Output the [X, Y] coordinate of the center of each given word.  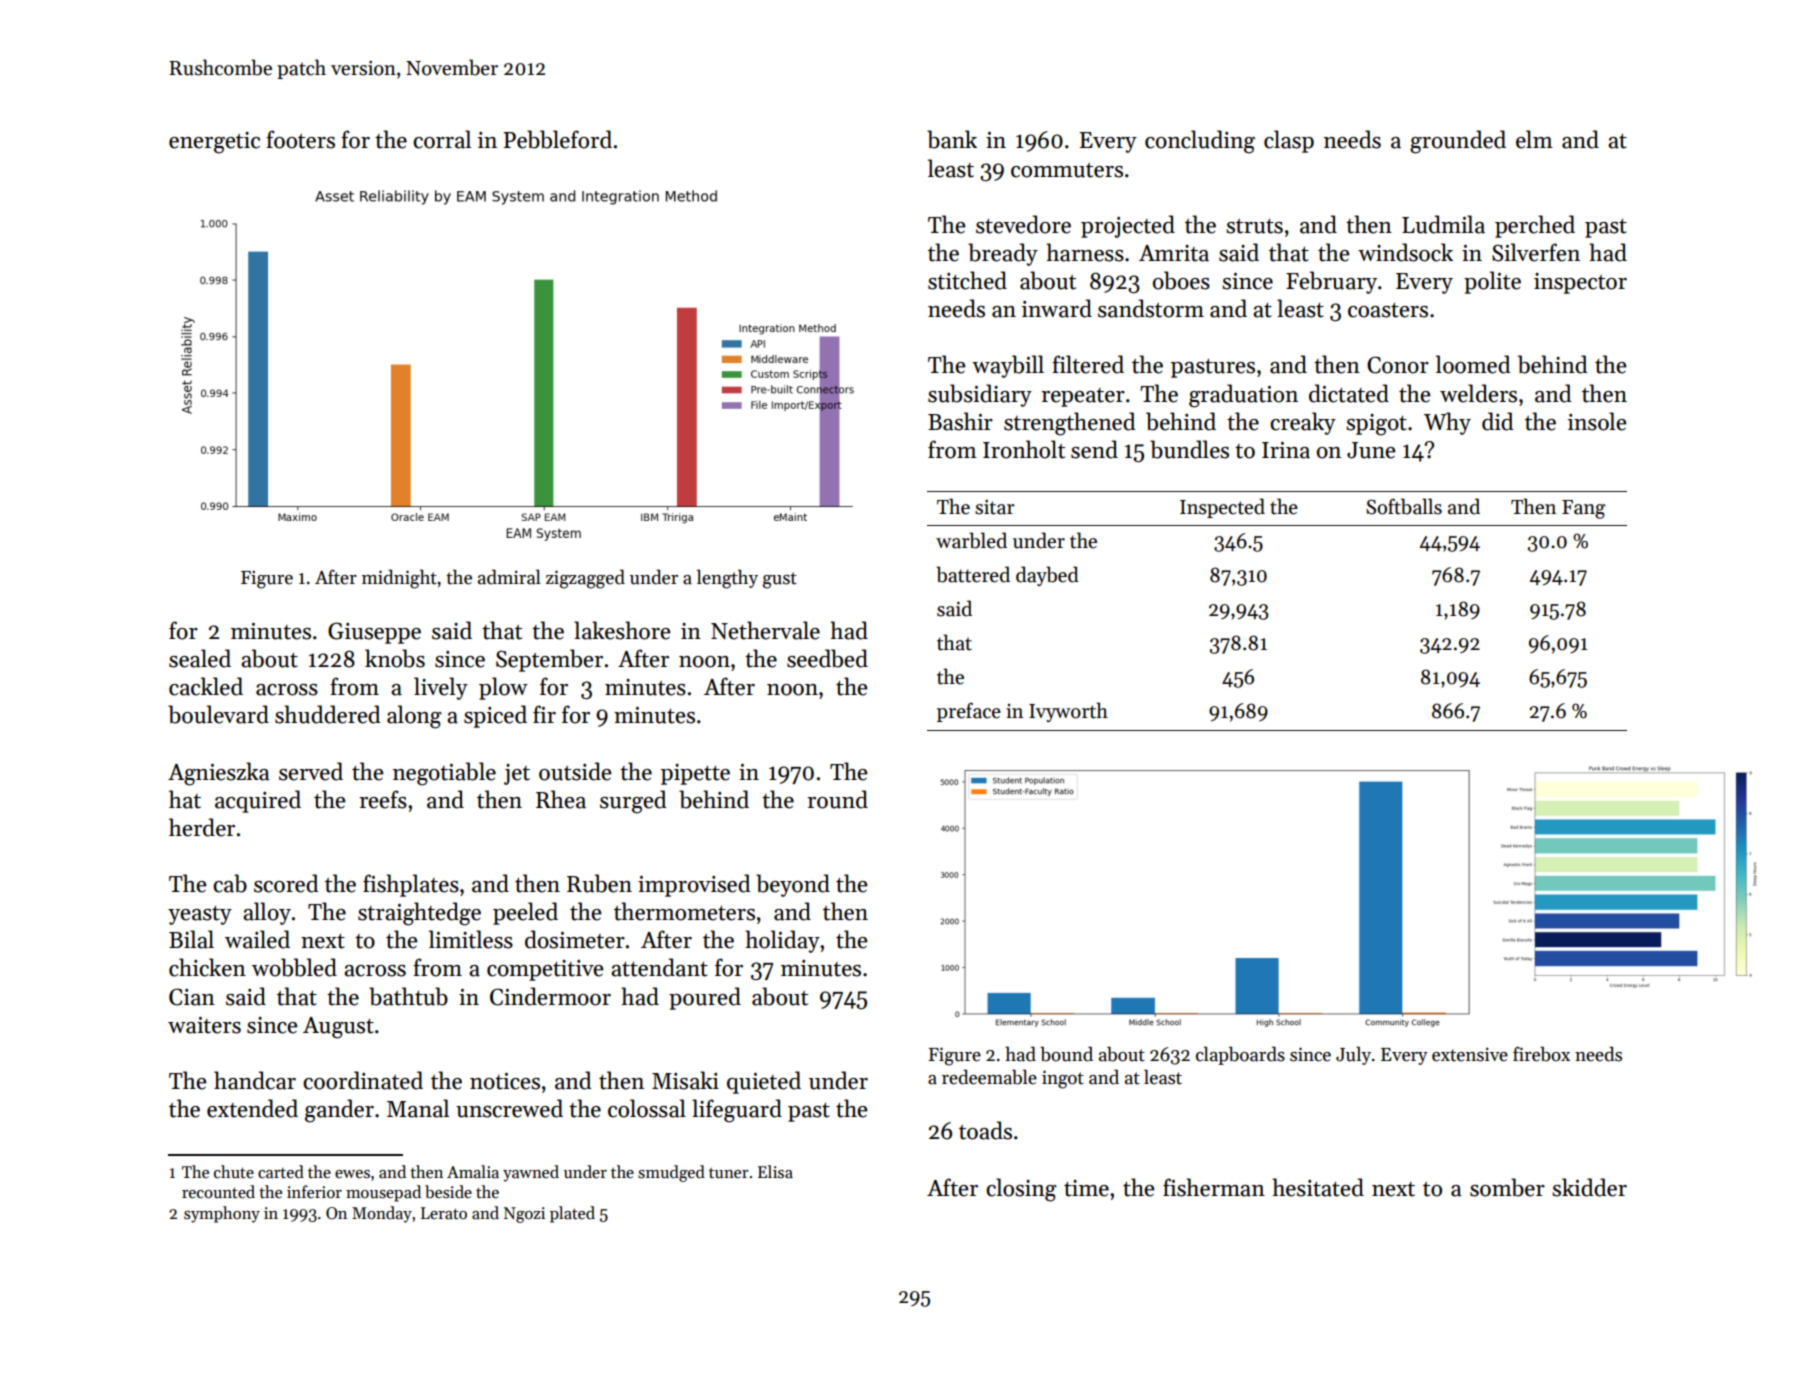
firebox [1541, 1054]
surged [633, 802]
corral [442, 139]
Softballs [1404, 506]
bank [952, 139]
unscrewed [509, 1108]
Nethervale [765, 630]
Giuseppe [374, 633]
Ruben [599, 883]
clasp [1289, 141]
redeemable [989, 1077]
